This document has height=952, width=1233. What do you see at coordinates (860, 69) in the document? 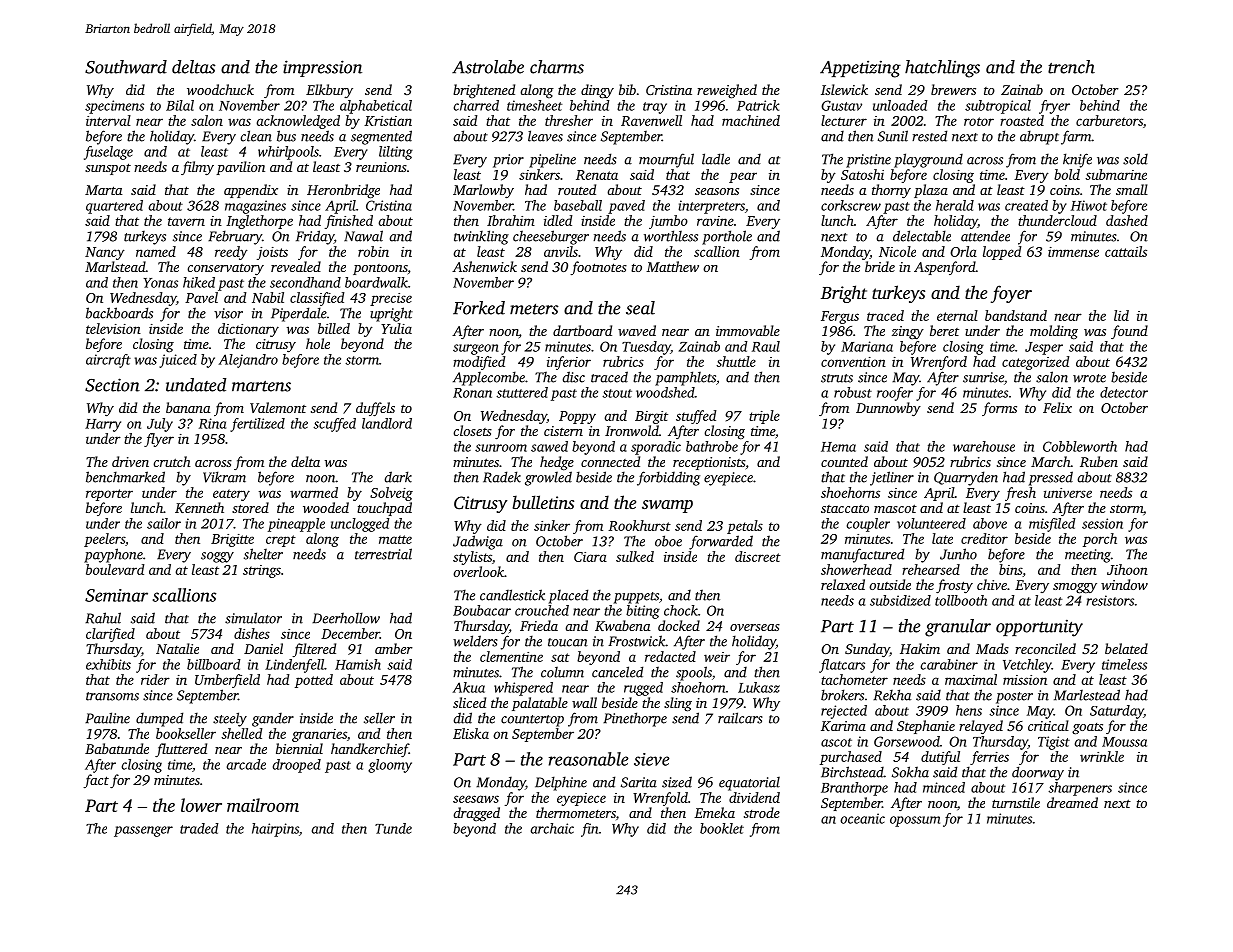
I see `Appetizing` at bounding box center [860, 69].
